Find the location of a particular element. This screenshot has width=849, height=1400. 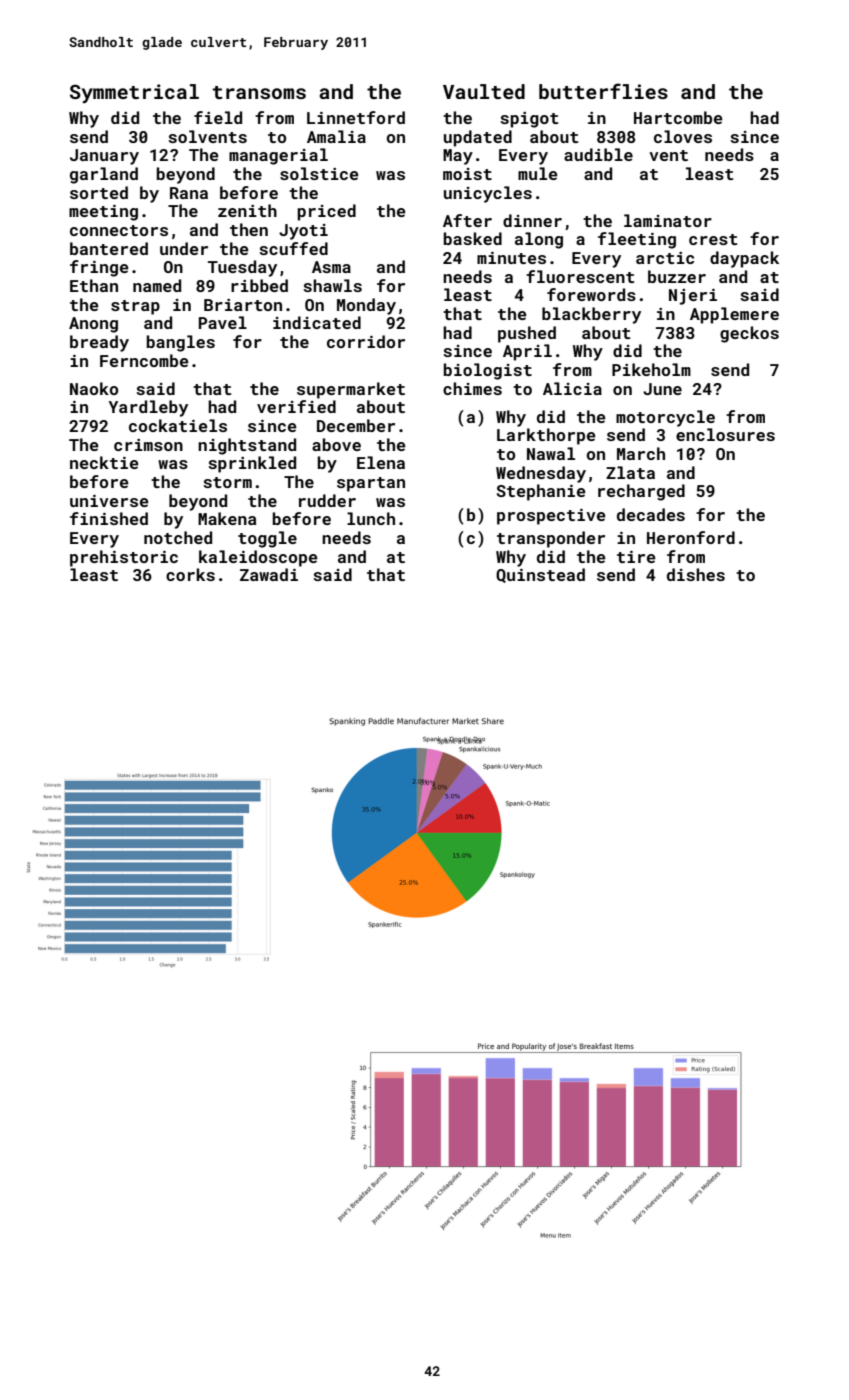

above is located at coordinates (336, 444).
